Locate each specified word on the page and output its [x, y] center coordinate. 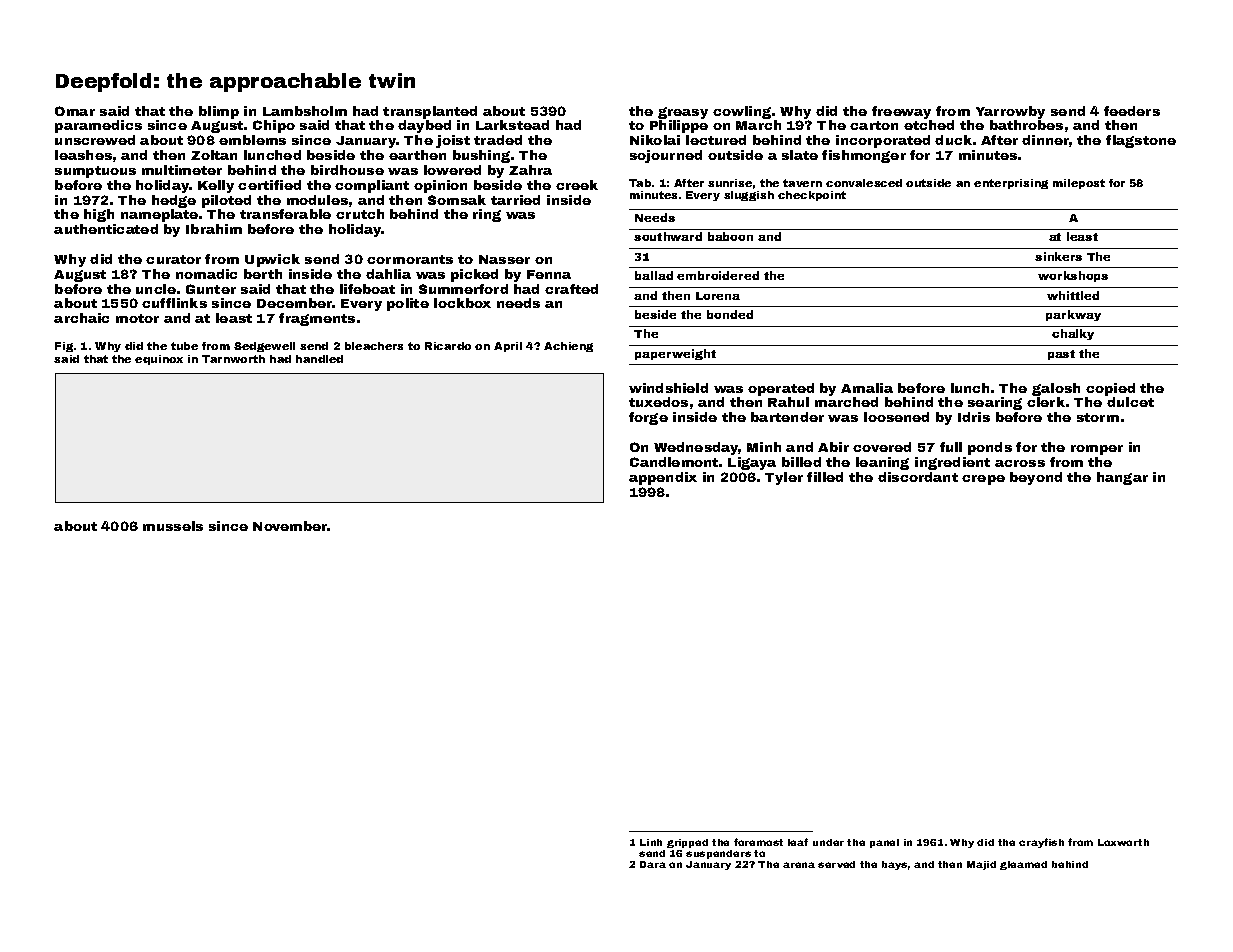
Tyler [784, 478]
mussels [173, 526]
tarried [515, 200]
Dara [653, 864]
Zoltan [214, 155]
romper [1097, 450]
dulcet [1130, 402]
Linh [651, 842]
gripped [687, 843]
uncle [156, 289]
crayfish [1041, 843]
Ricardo [448, 346]
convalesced [864, 183]
